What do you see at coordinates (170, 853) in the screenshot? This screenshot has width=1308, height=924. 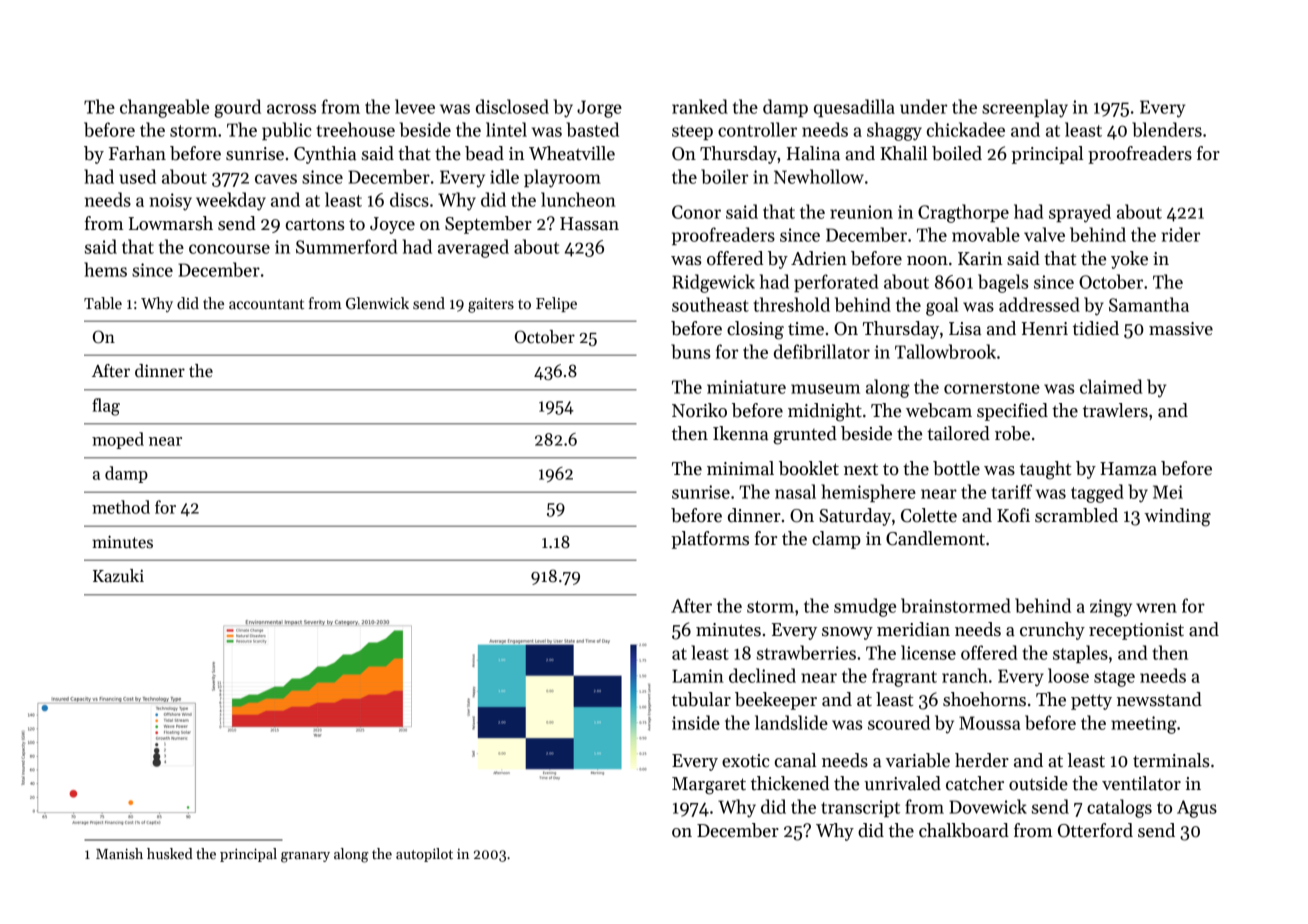 I see `husked` at bounding box center [170, 853].
